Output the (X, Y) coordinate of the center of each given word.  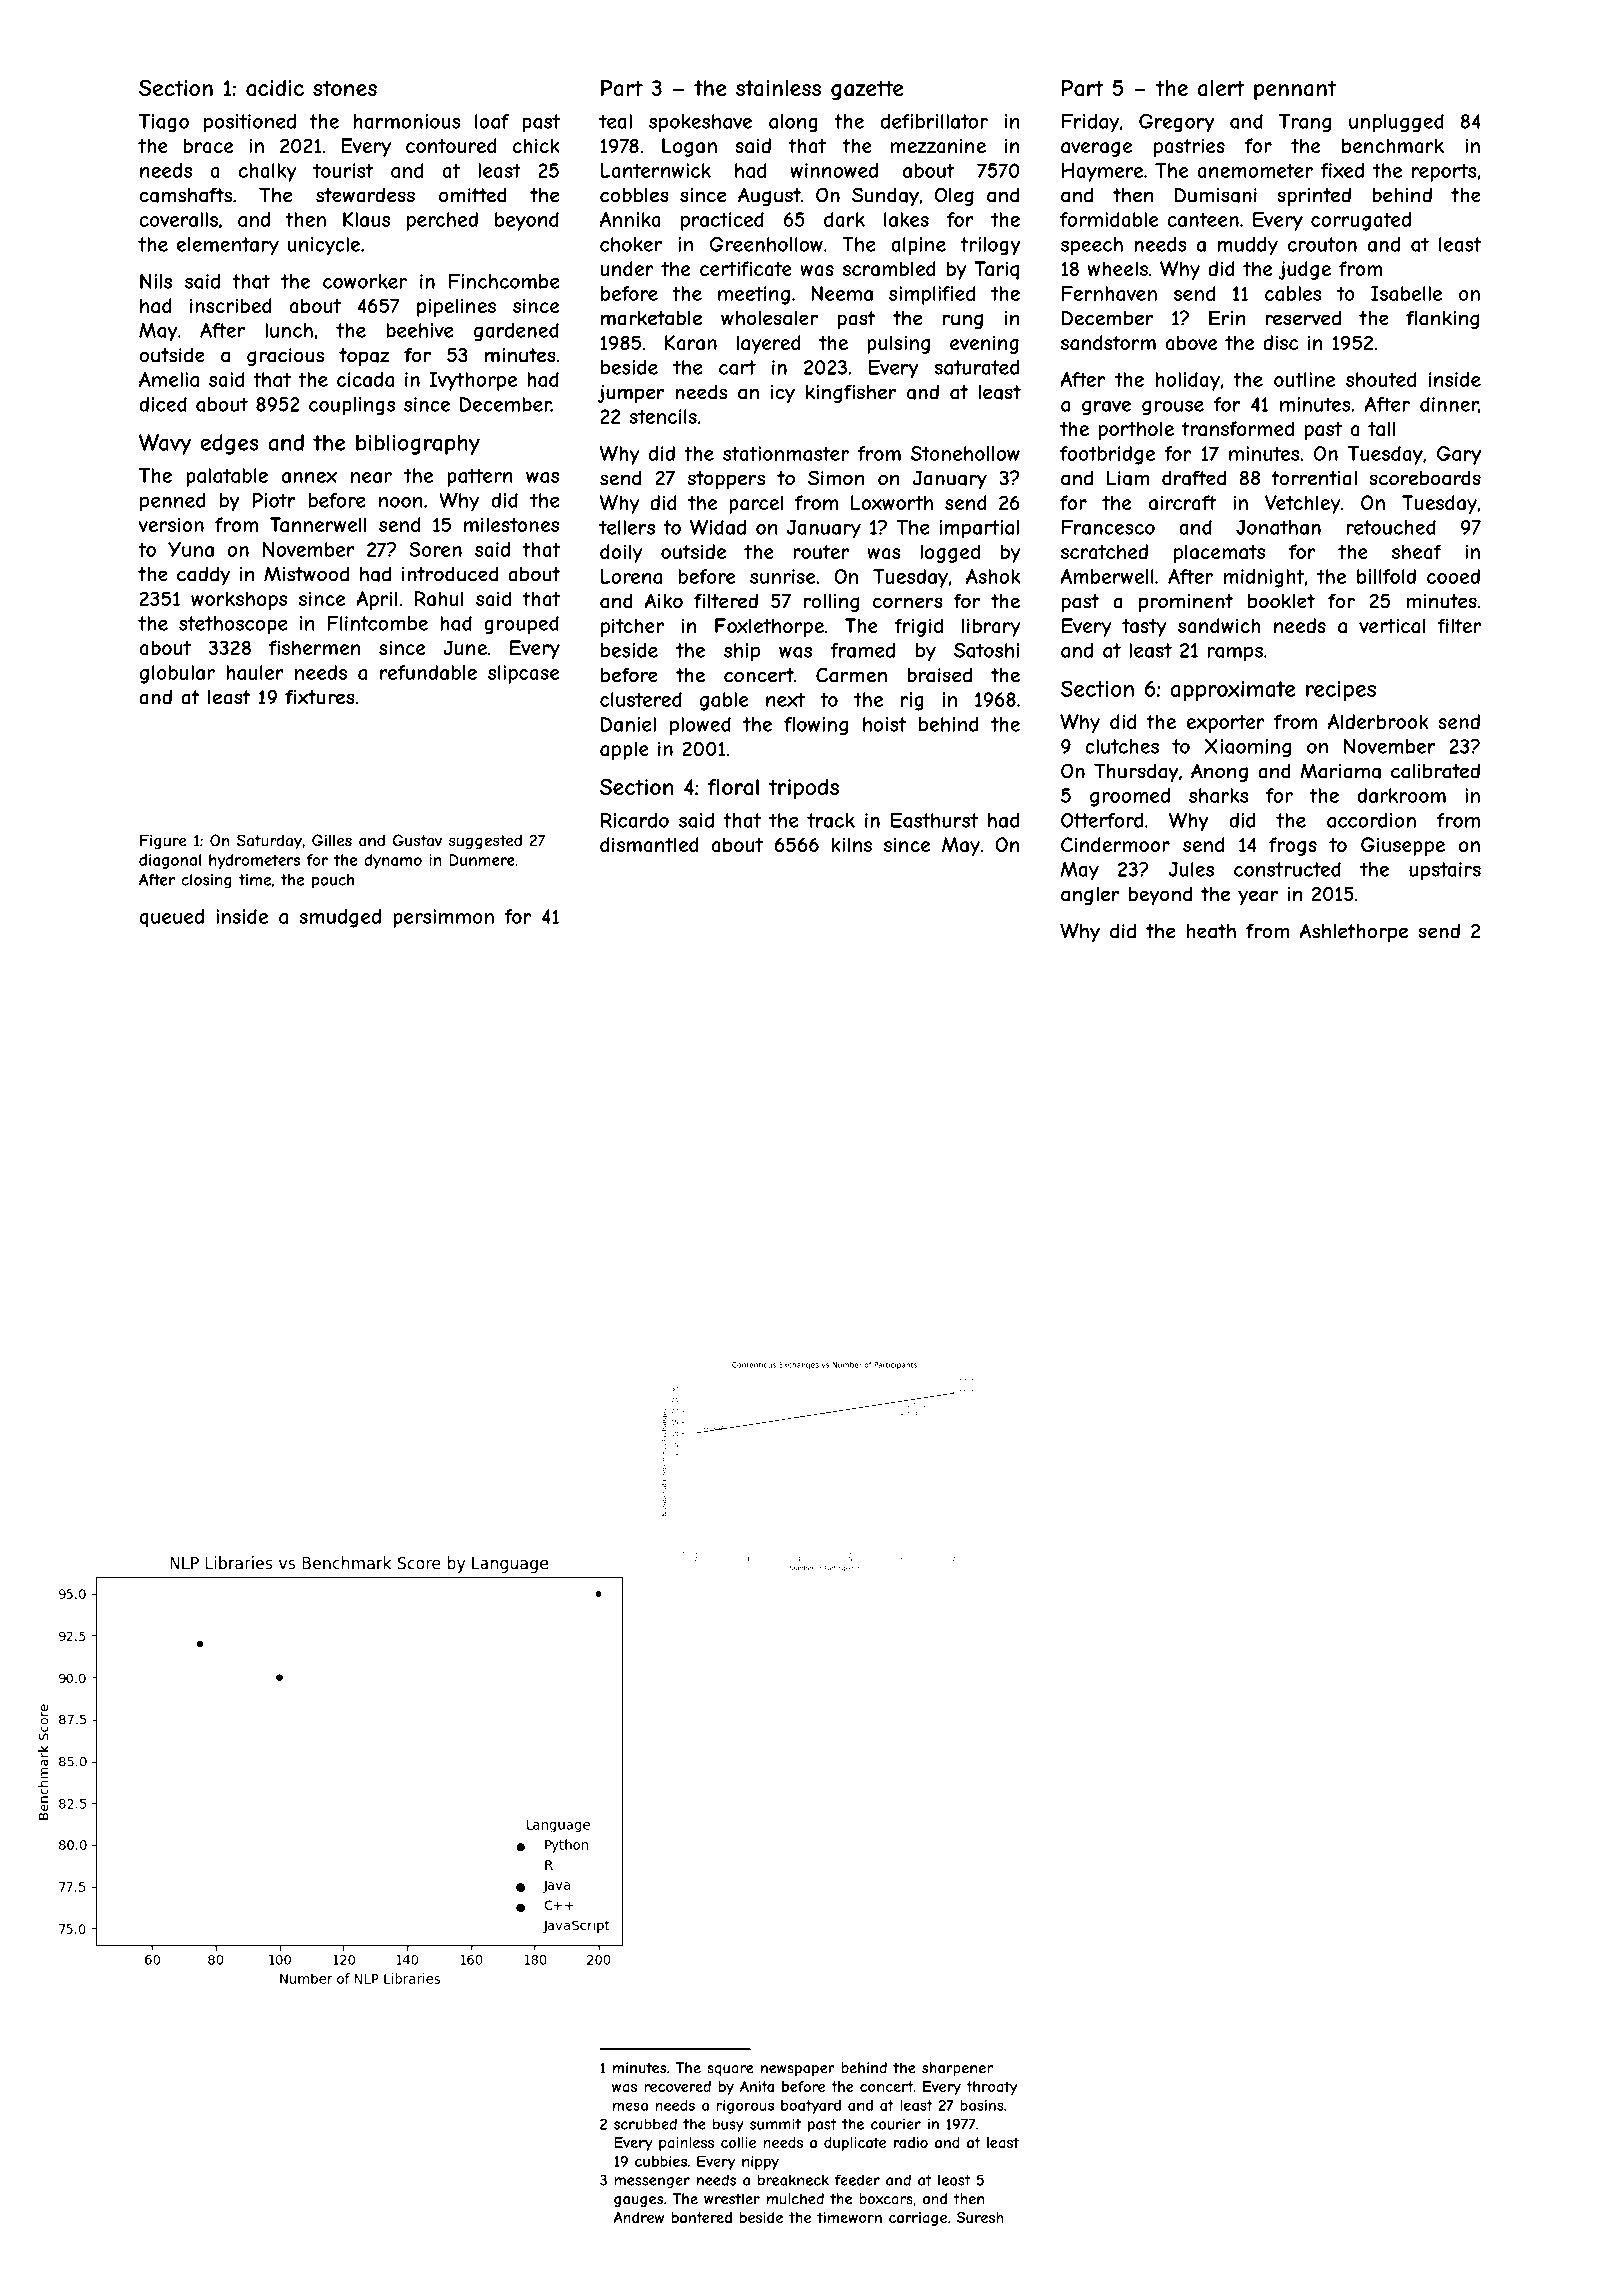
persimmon (443, 918)
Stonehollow (965, 453)
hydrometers (254, 861)
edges (229, 444)
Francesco (1108, 527)
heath (1211, 931)
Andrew (639, 2217)
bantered (702, 2217)
